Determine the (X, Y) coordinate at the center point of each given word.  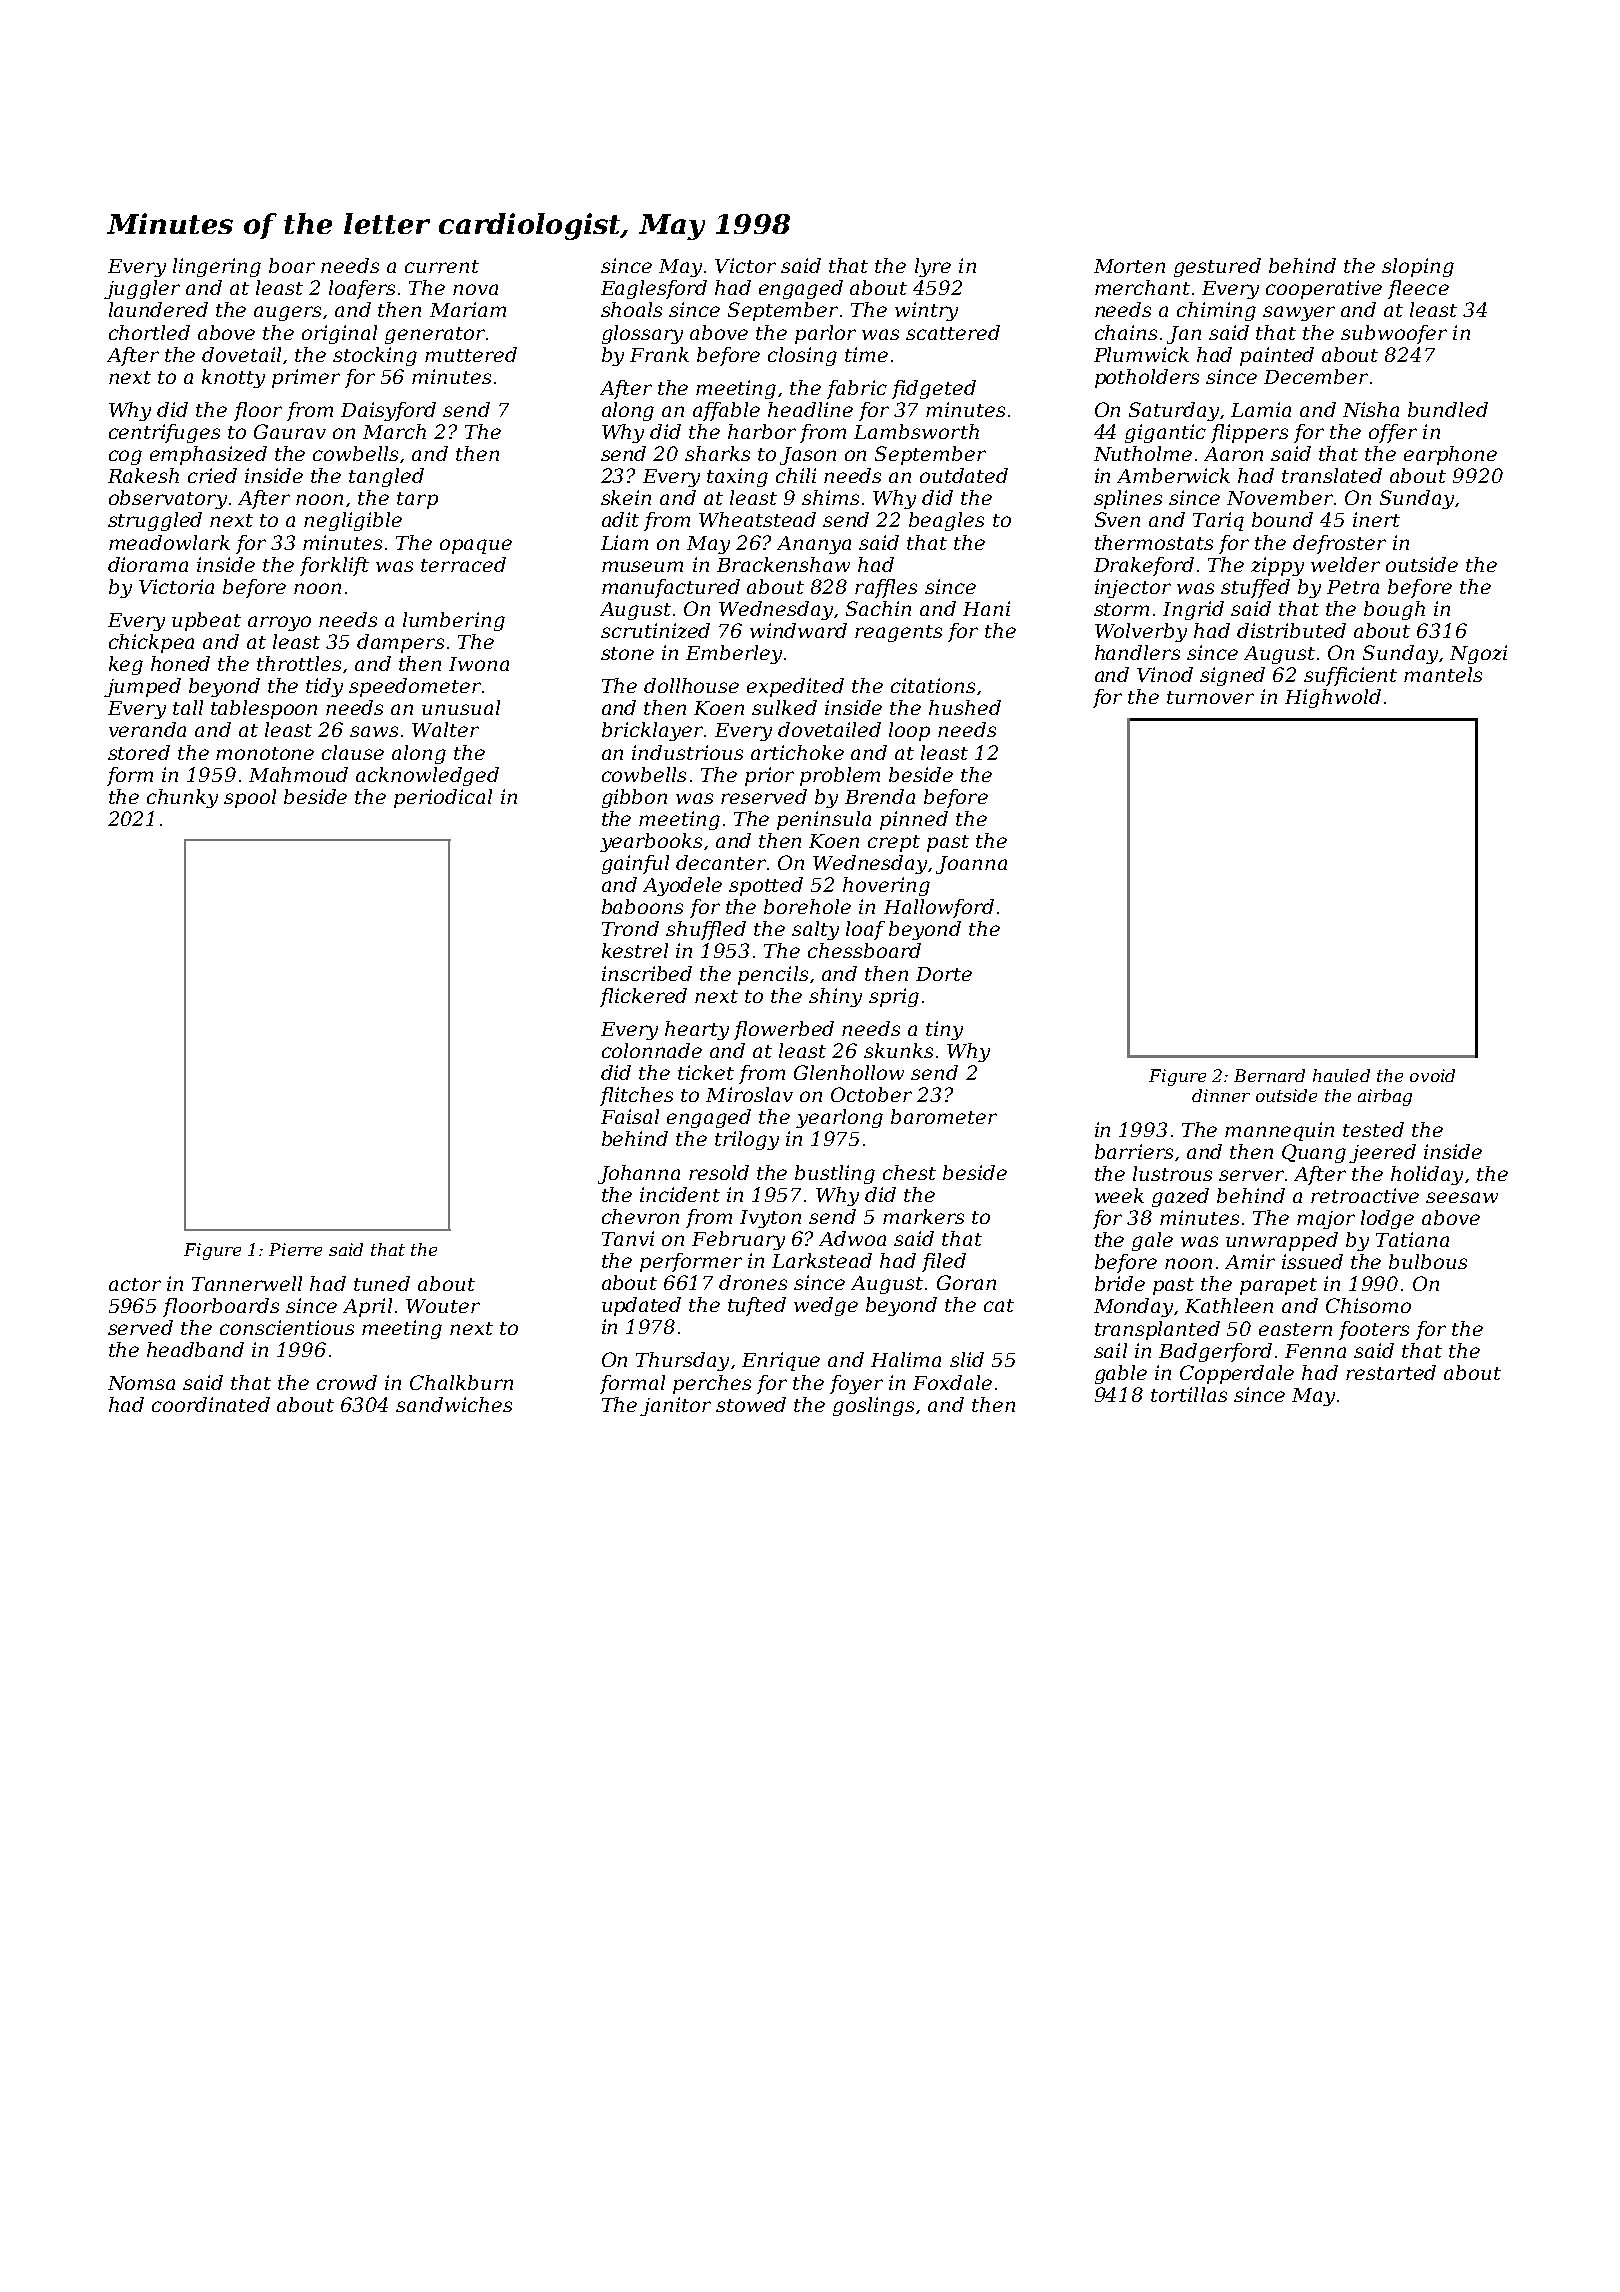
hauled (1341, 1075)
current (442, 266)
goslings (873, 1406)
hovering (886, 886)
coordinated (211, 1404)
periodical (443, 798)
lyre (933, 267)
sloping (1418, 267)
